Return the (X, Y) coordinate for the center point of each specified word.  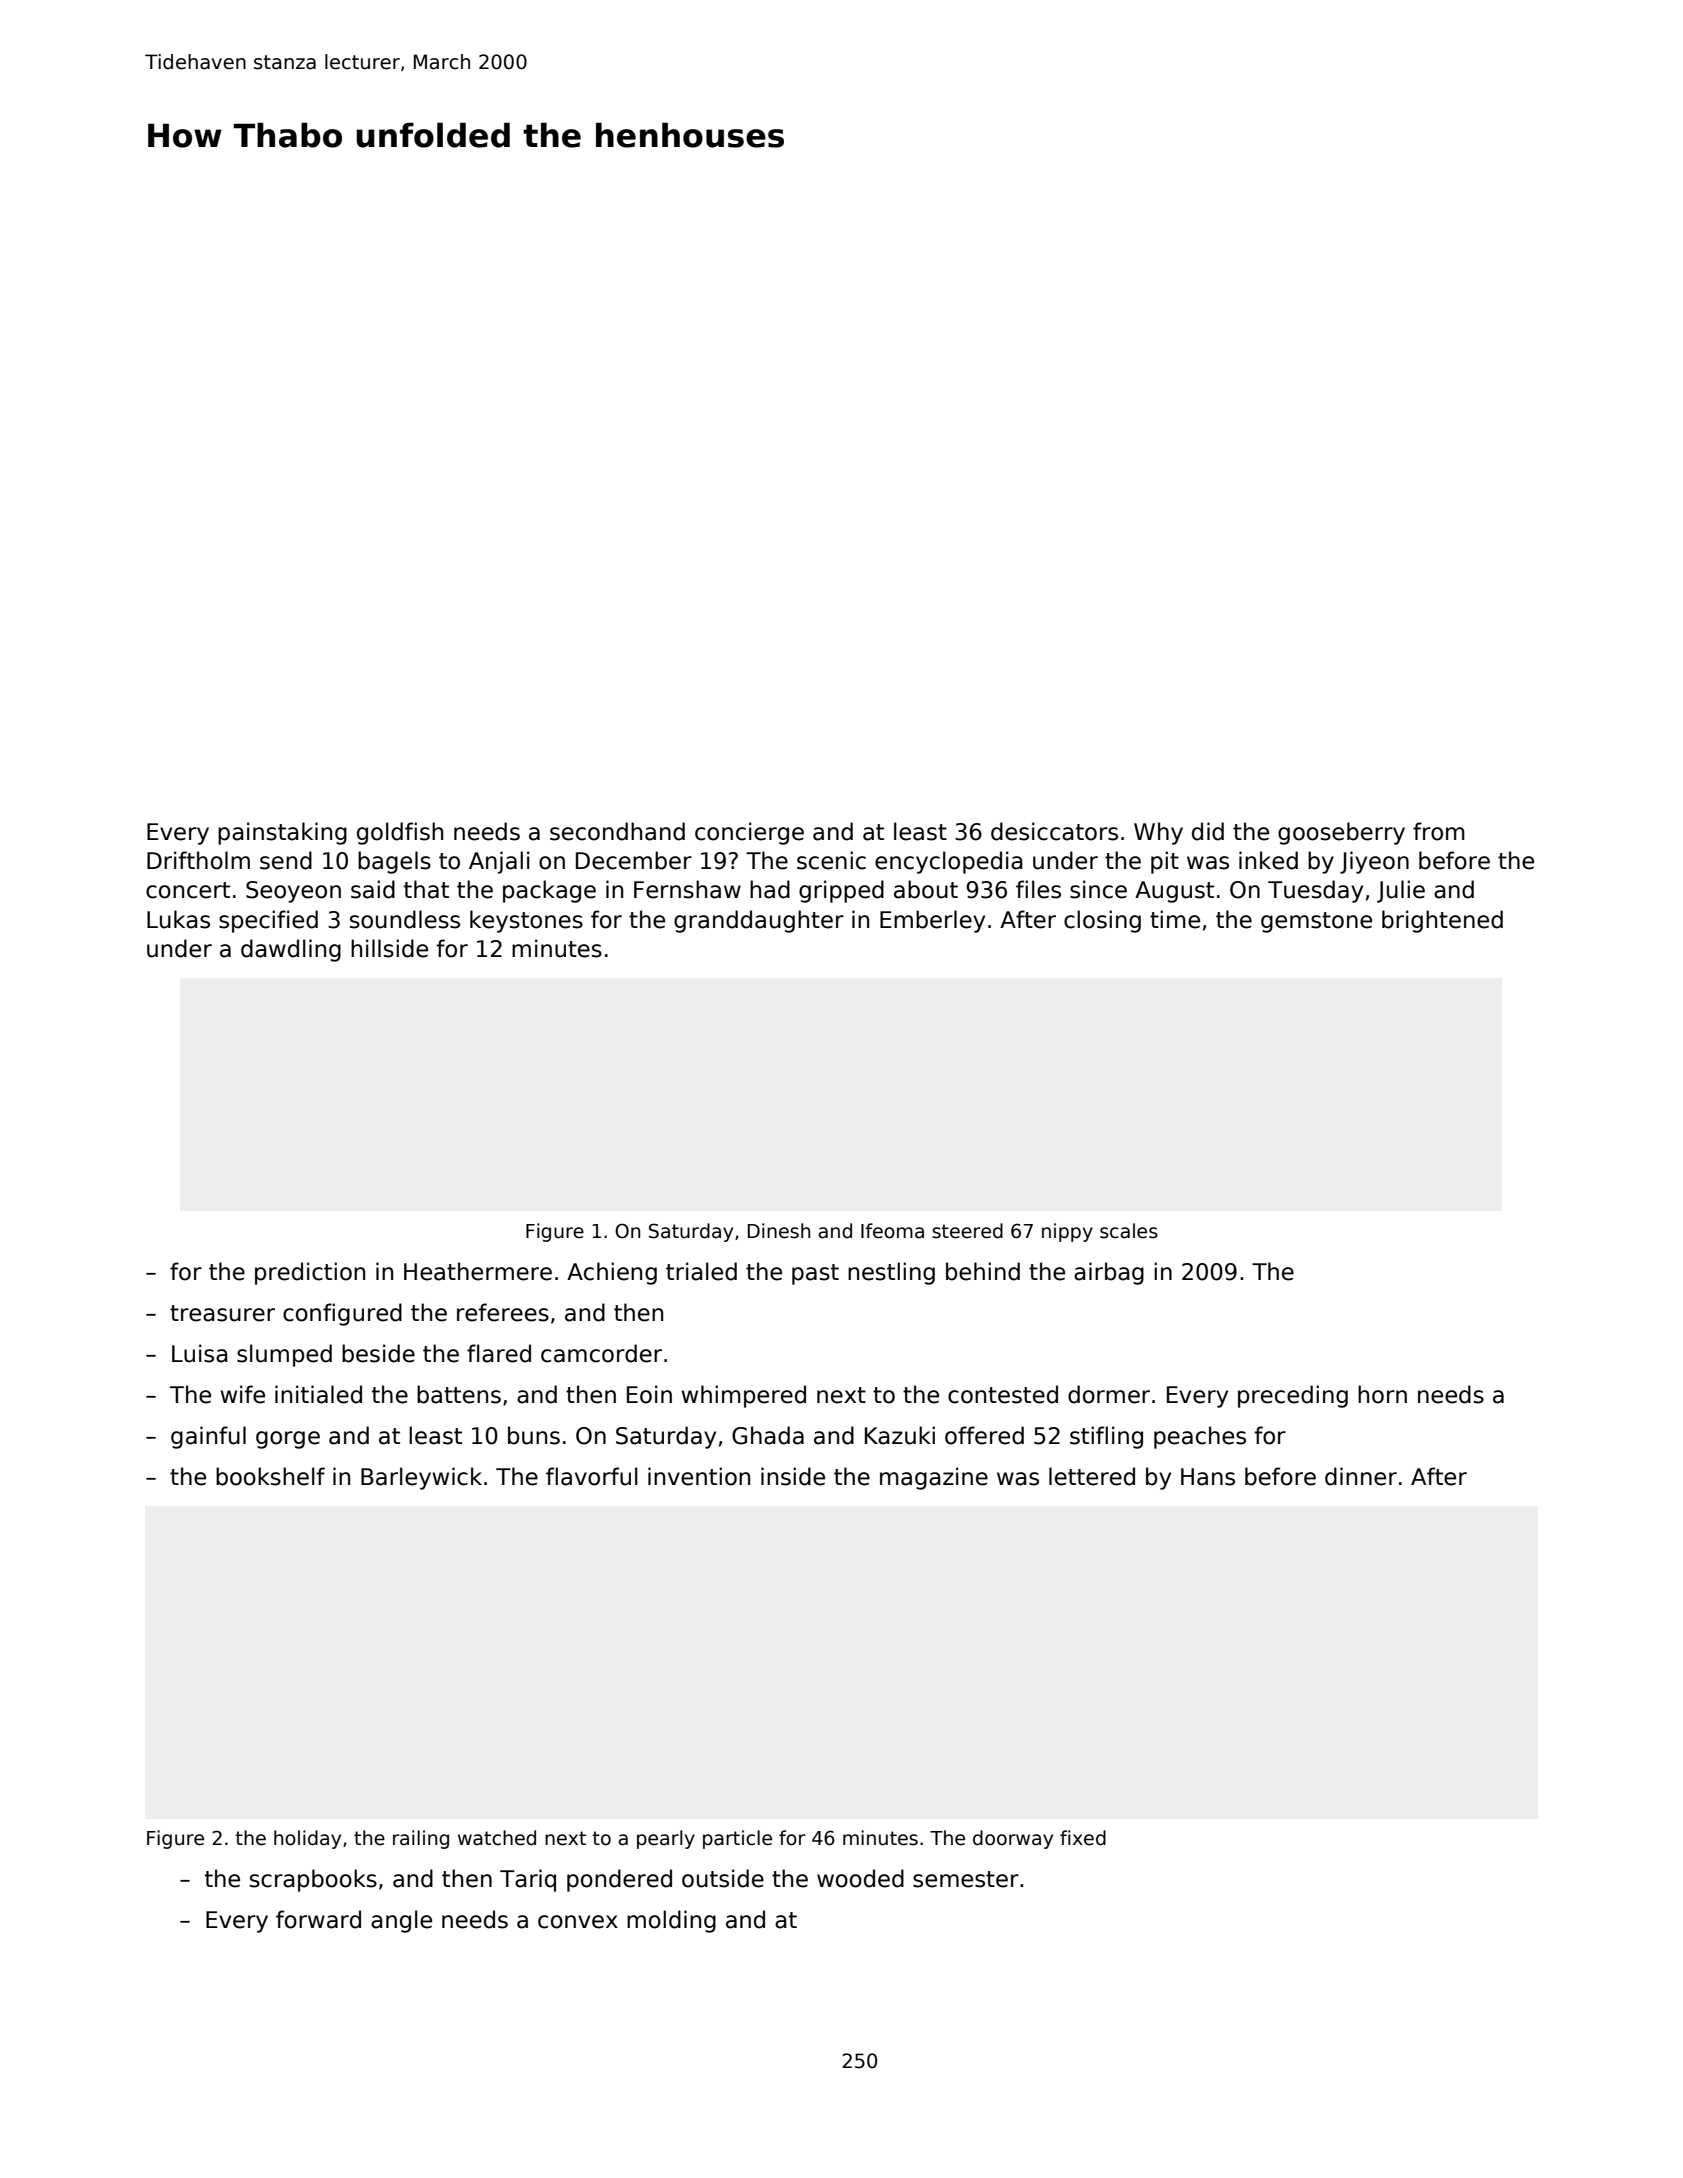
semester (966, 1879)
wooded (860, 1878)
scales (1129, 1231)
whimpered (744, 1396)
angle (401, 1921)
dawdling (291, 950)
